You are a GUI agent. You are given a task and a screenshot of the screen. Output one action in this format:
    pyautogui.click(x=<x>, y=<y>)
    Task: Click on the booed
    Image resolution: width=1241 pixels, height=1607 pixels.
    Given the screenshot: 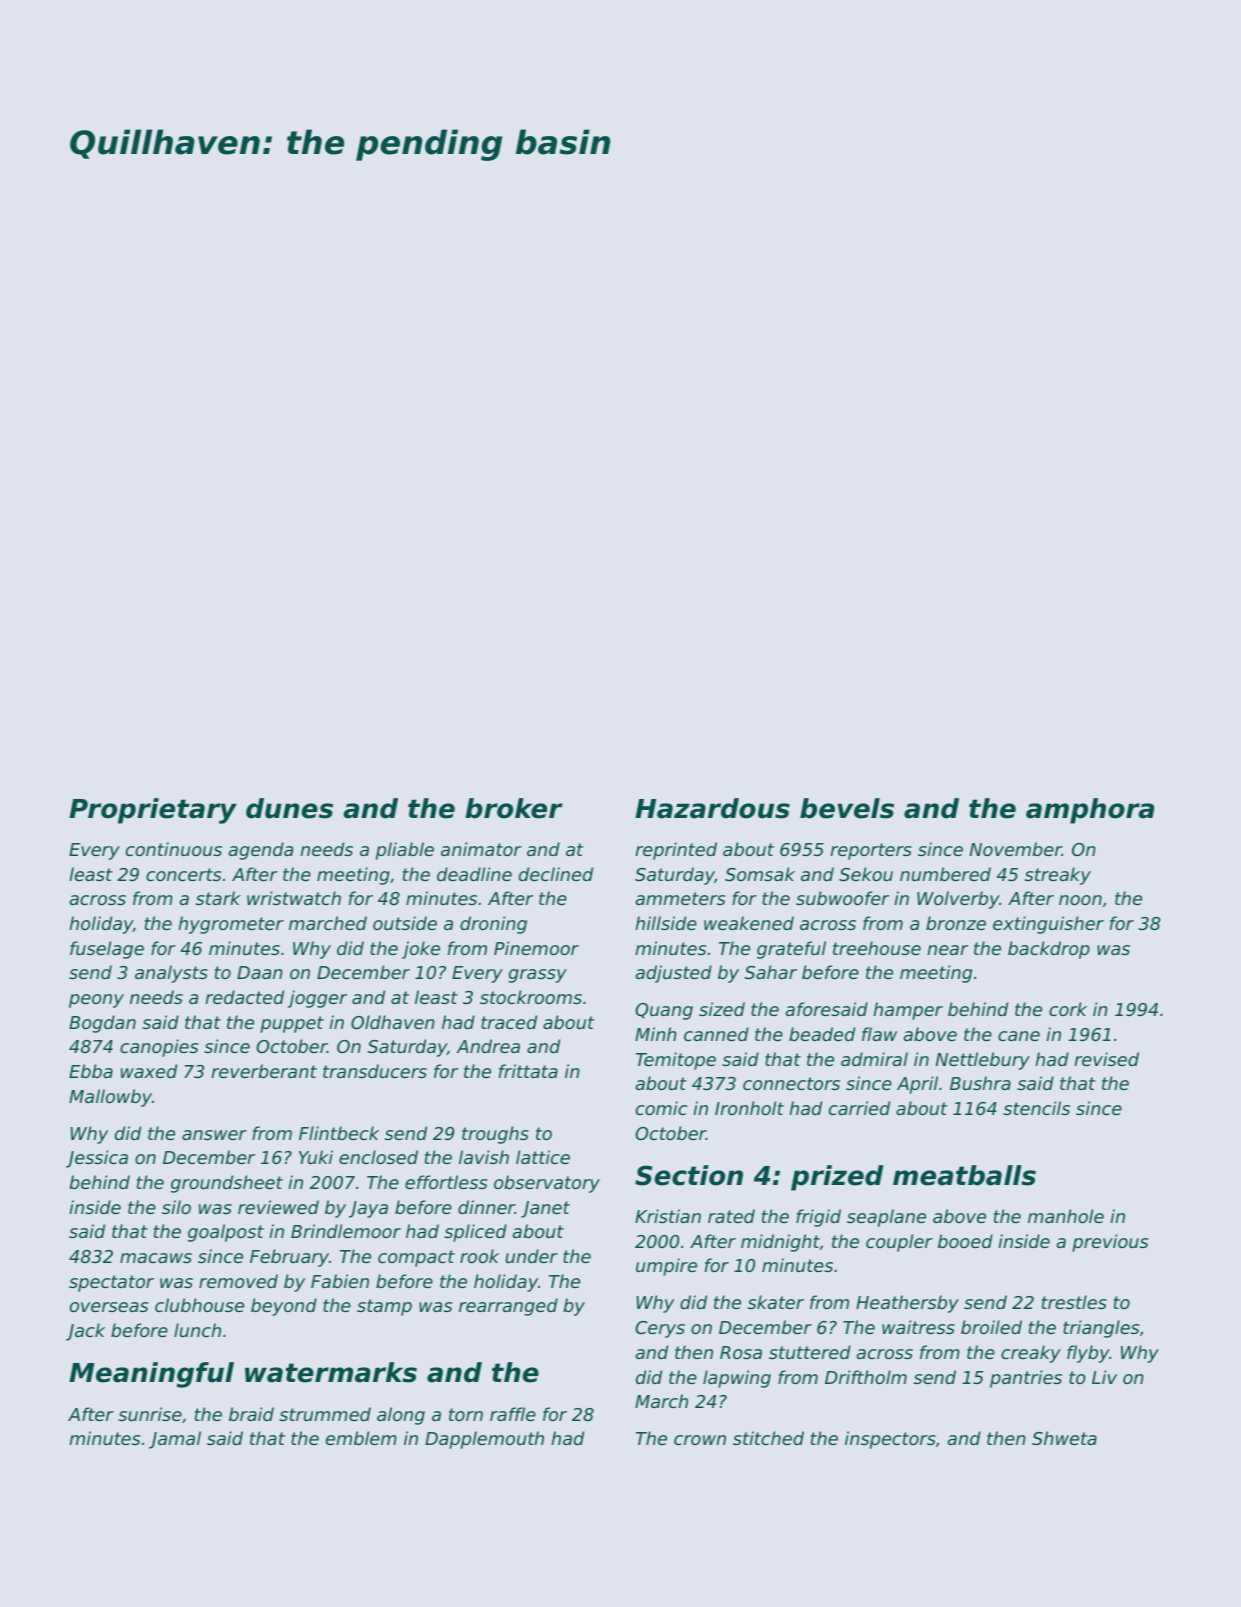 What is the action you would take?
    pyautogui.click(x=965, y=1241)
